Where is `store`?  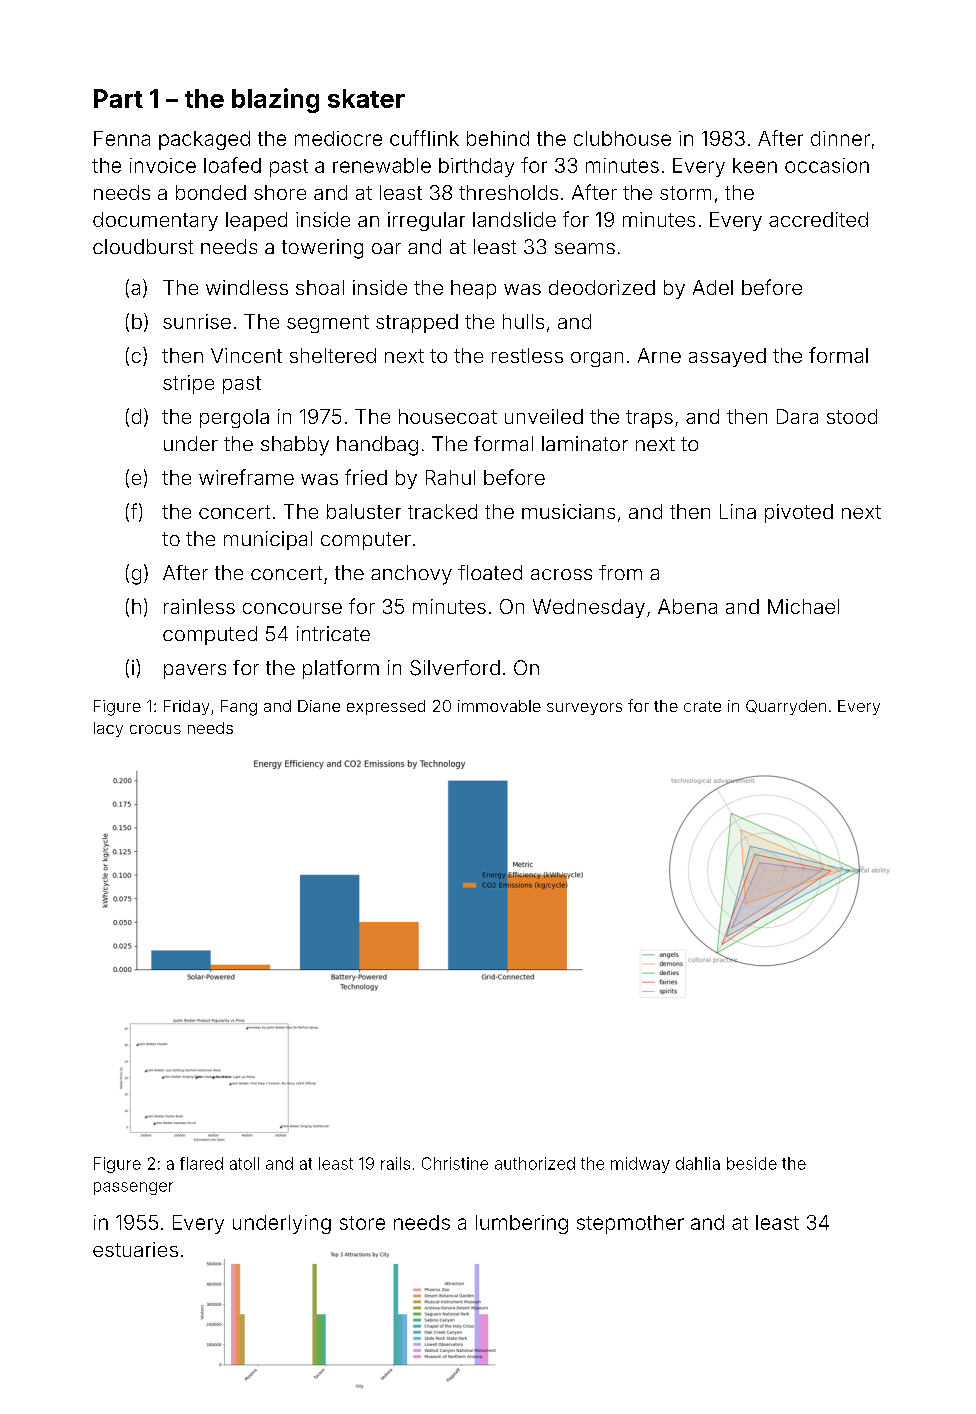
store is located at coordinates (362, 1223).
